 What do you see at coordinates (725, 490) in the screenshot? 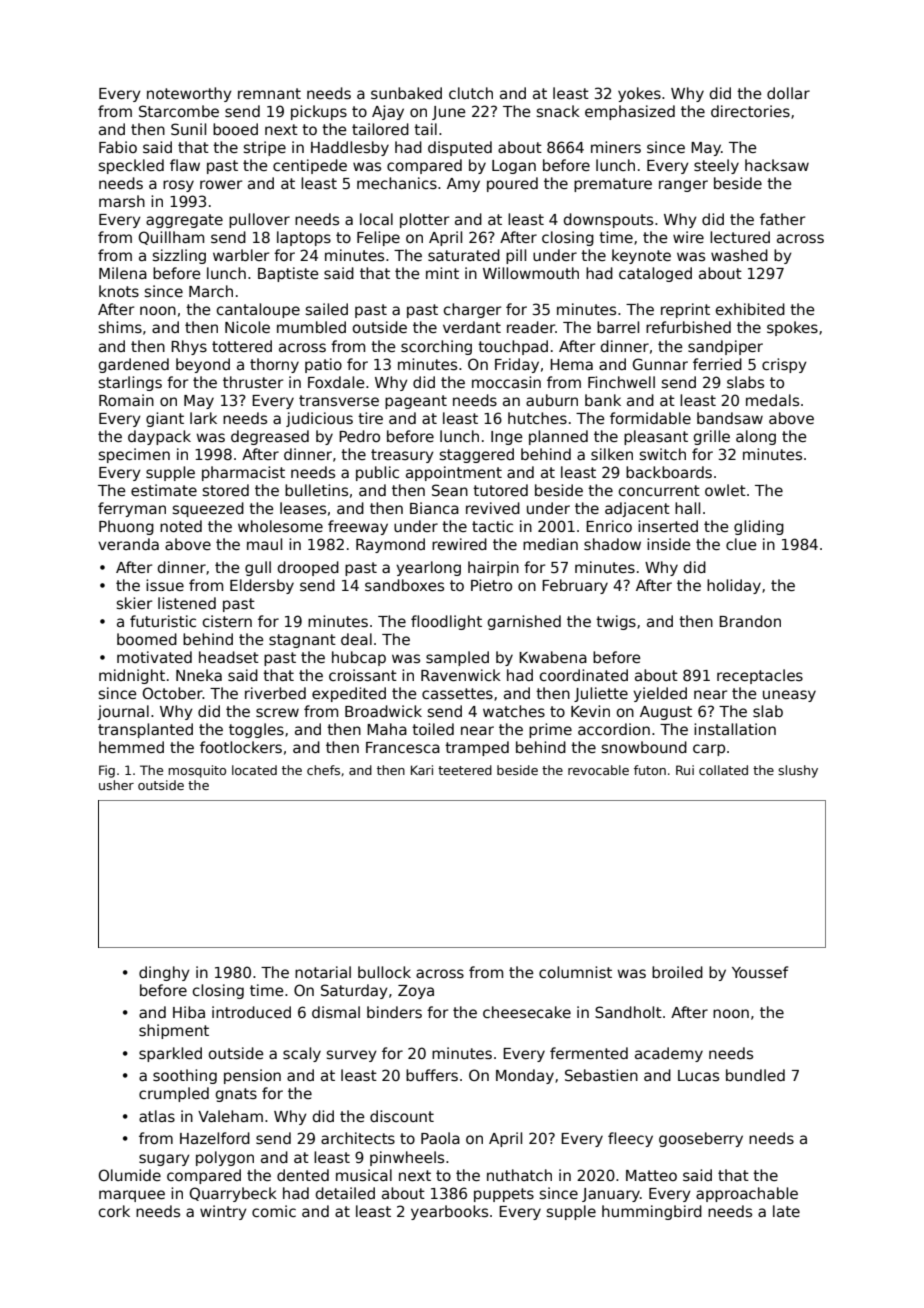
I see `owlet` at bounding box center [725, 490].
